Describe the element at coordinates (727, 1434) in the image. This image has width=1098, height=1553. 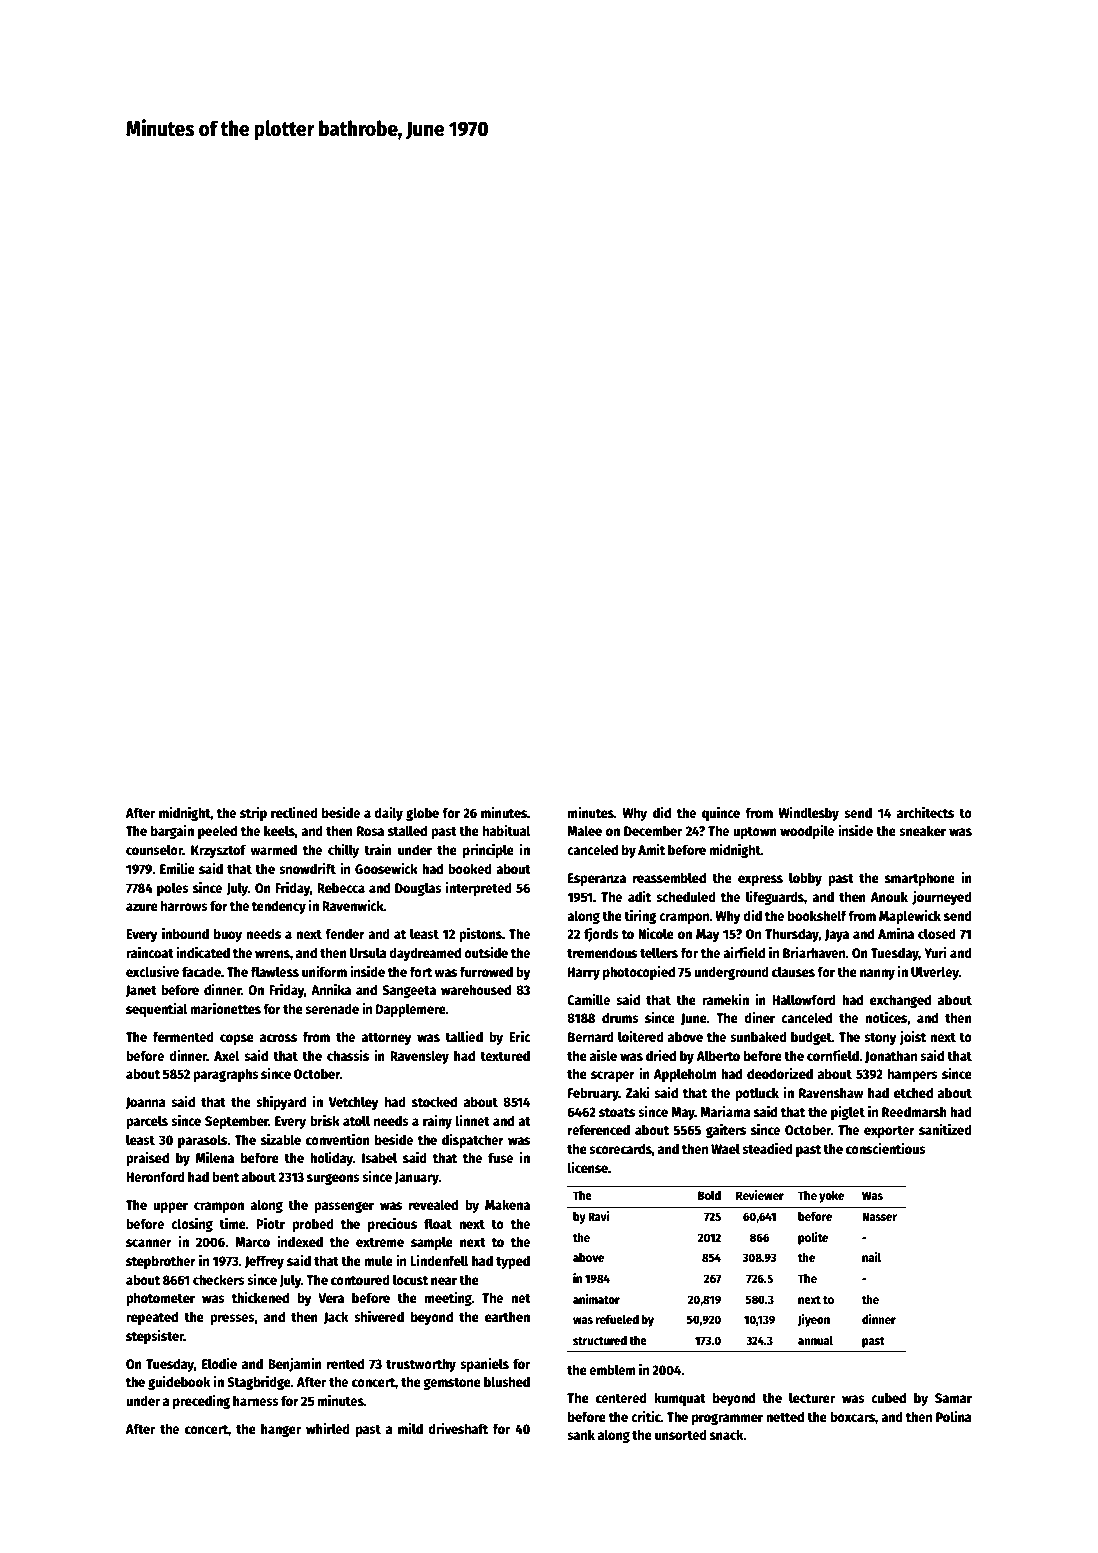
I see `snack` at that location.
